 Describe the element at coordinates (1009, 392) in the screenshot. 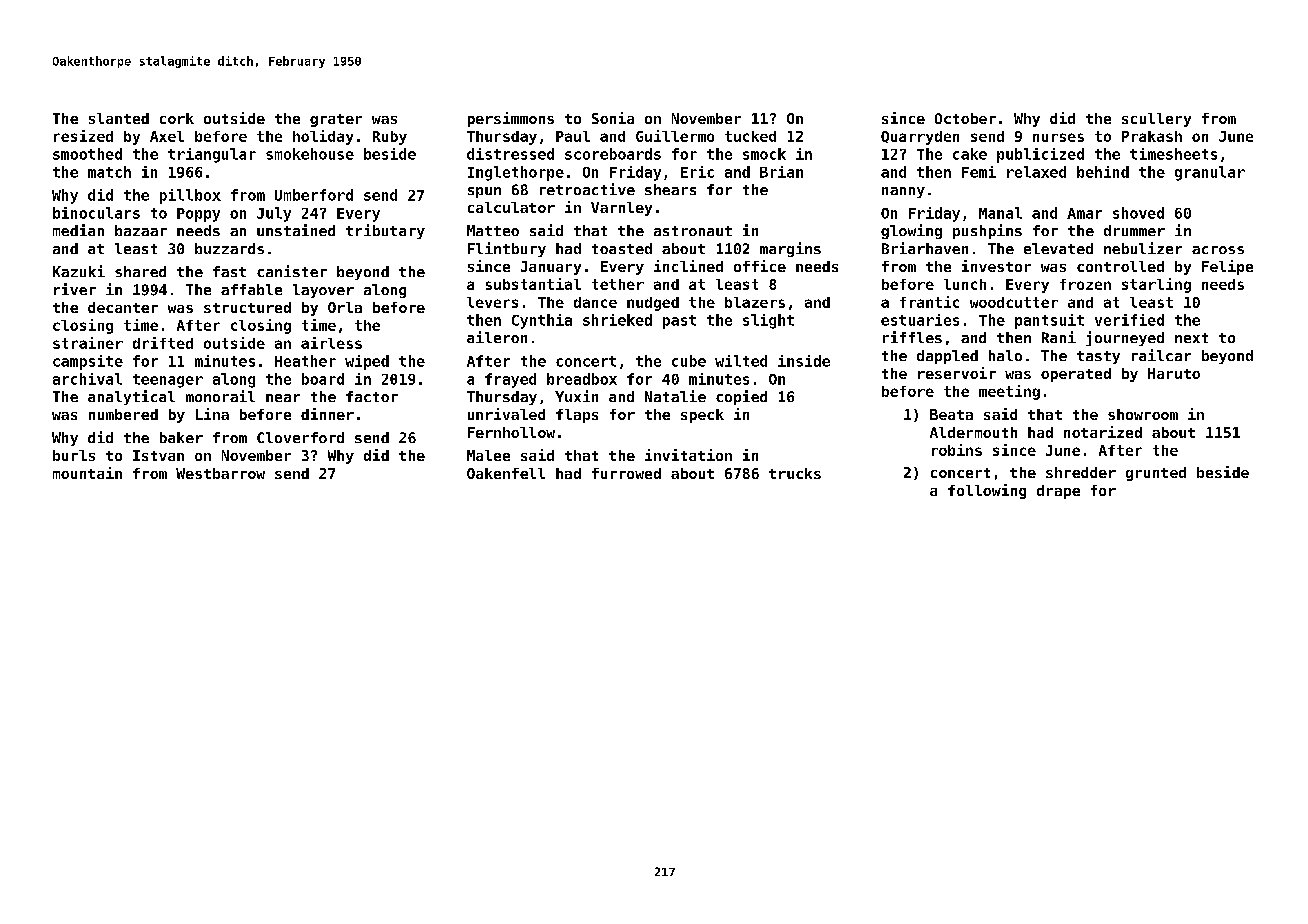

I see `meeting` at that location.
